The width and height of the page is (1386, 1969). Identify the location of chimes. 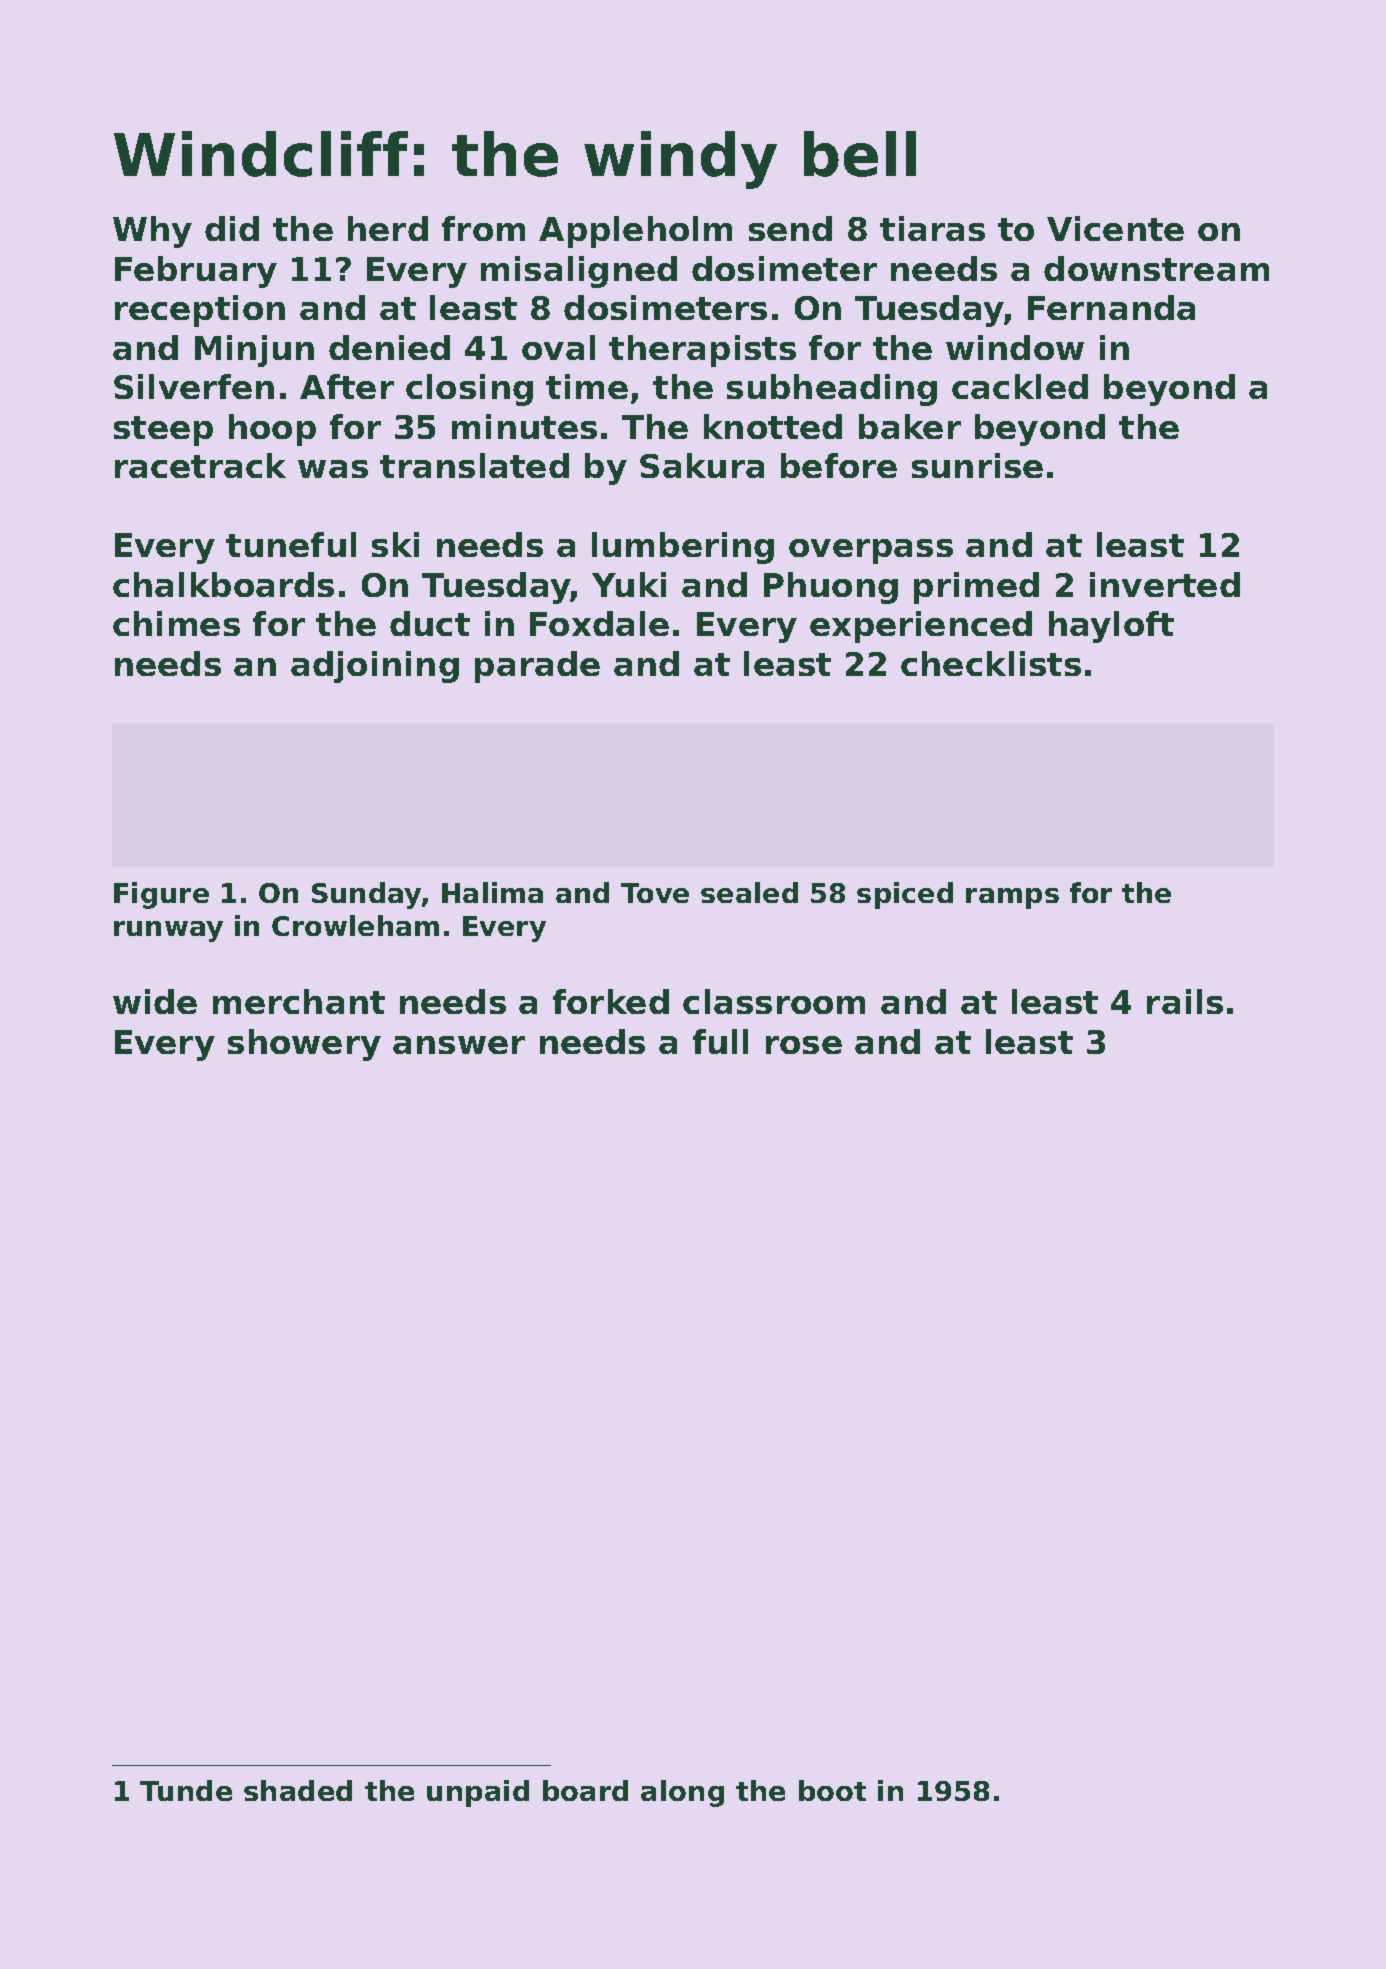
(176, 623).
